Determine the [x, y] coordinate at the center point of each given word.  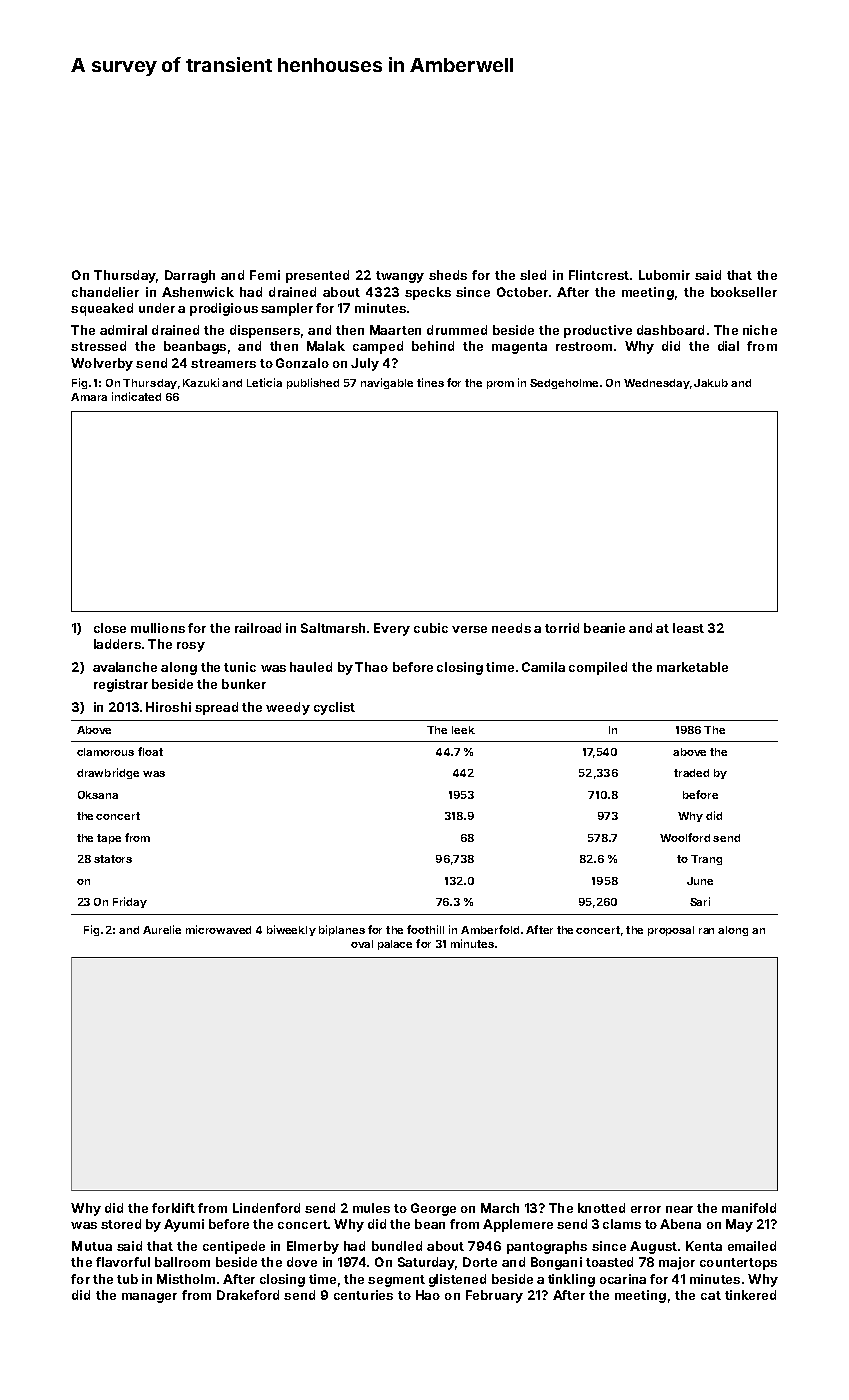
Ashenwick [198, 292]
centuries [363, 1295]
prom [500, 385]
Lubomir [664, 275]
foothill [425, 929]
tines [430, 382]
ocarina [623, 1279]
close [110, 628]
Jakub [711, 383]
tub [127, 1279]
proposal [671, 931]
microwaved [218, 929]
